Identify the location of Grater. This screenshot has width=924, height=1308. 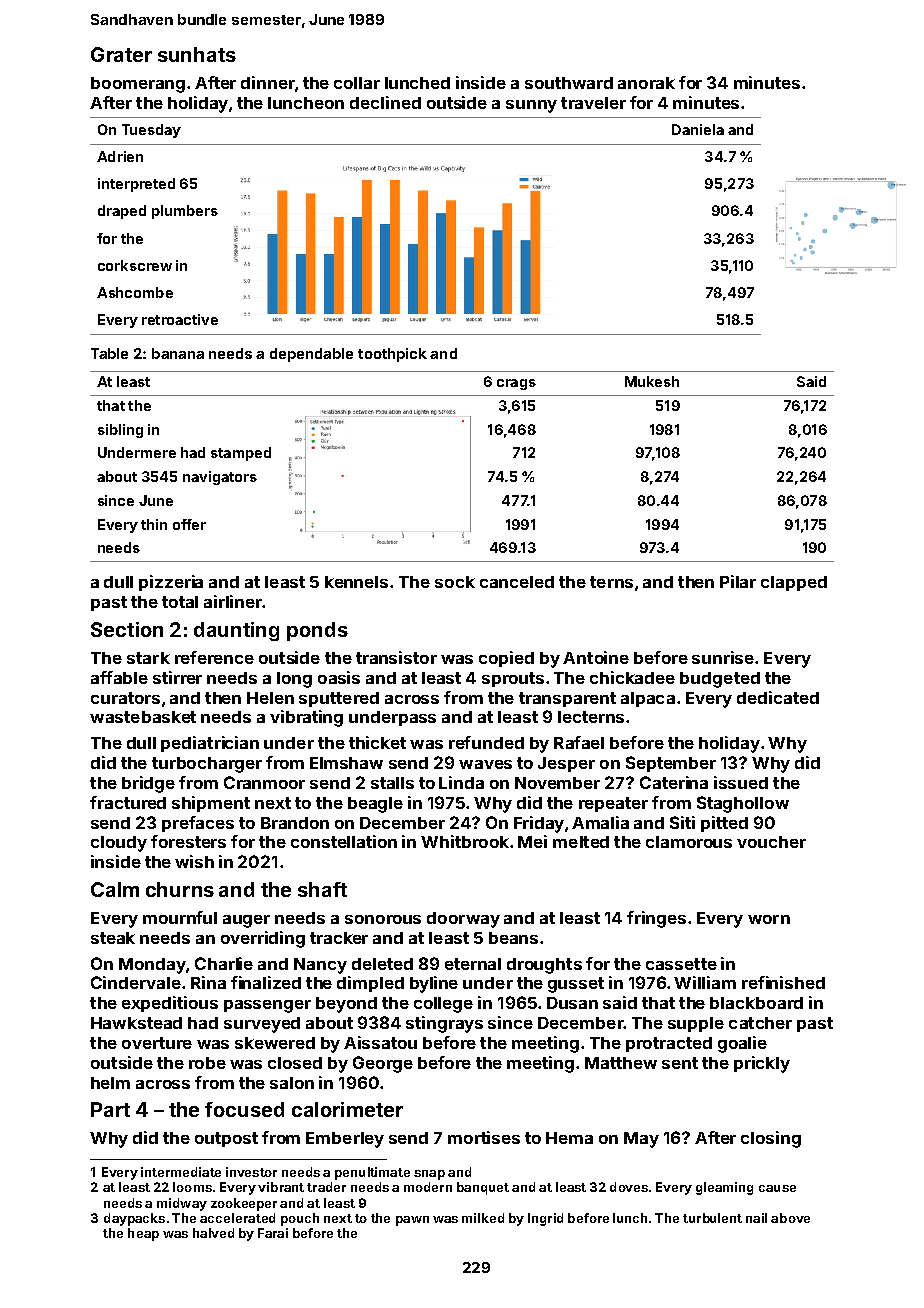
(121, 54).
